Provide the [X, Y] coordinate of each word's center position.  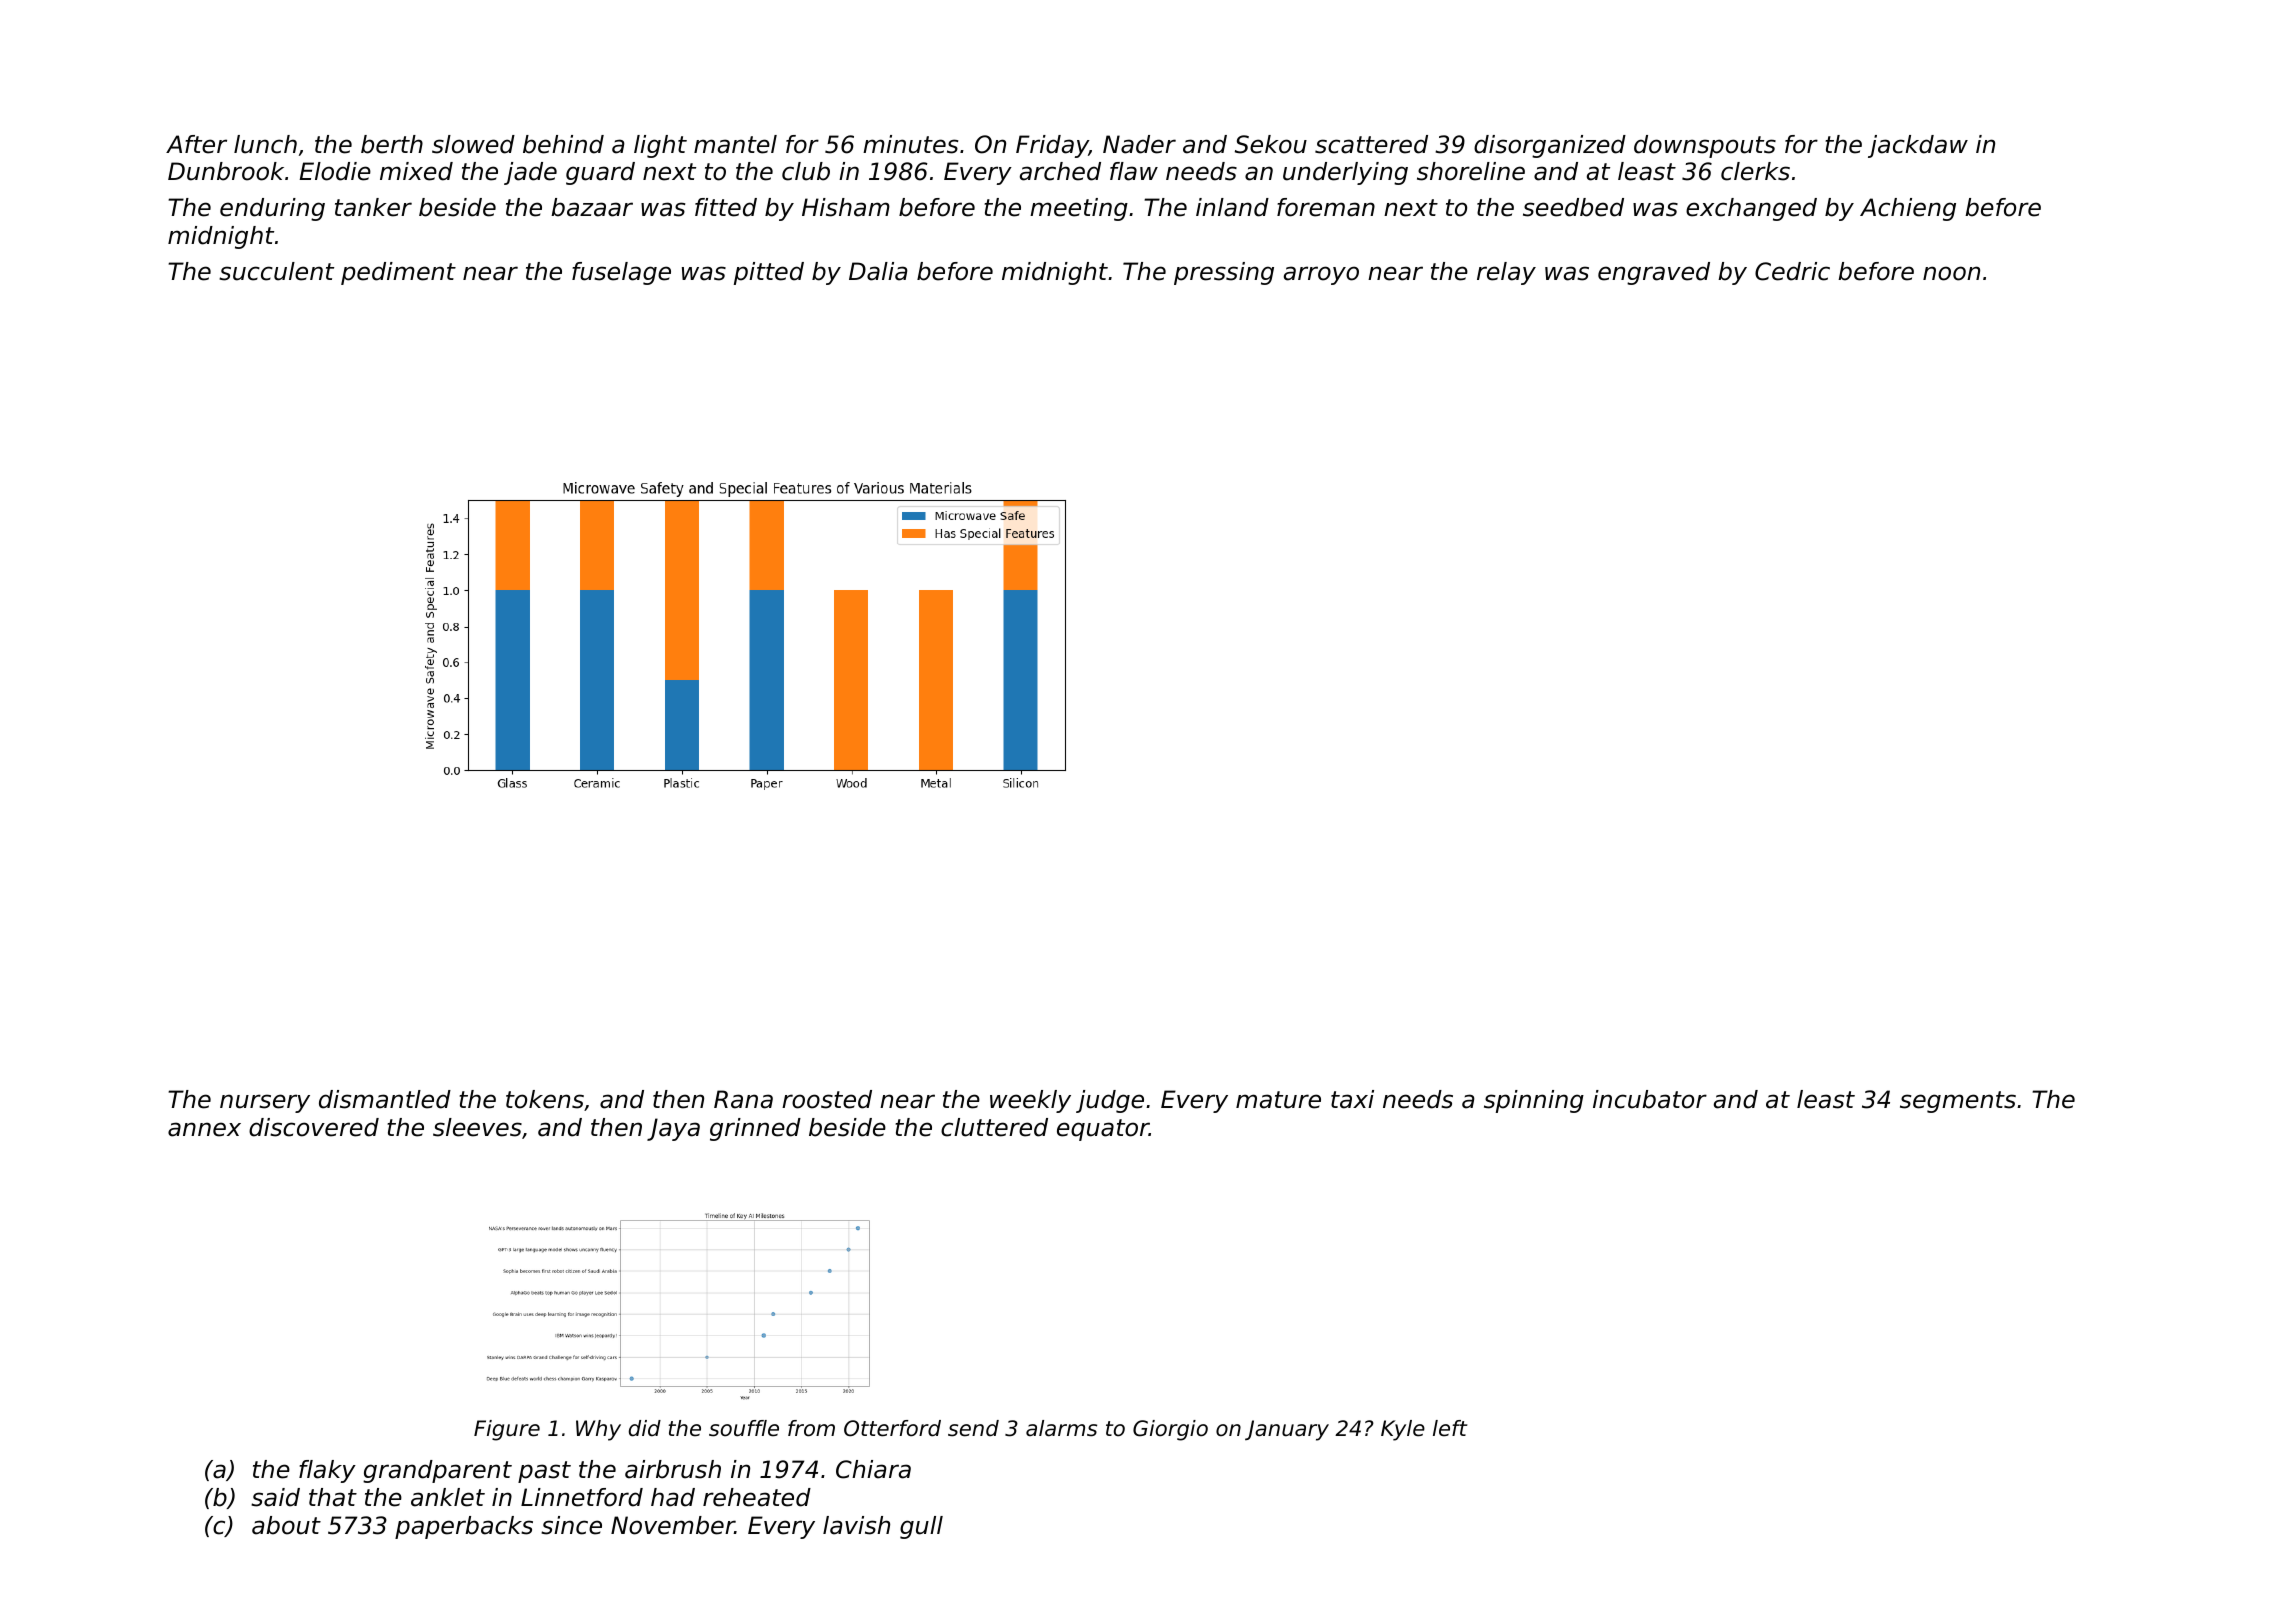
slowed [473, 144]
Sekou [1271, 144]
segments [1958, 1102]
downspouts [1705, 146]
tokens [545, 1099]
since [571, 1525]
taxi [1352, 1099]
